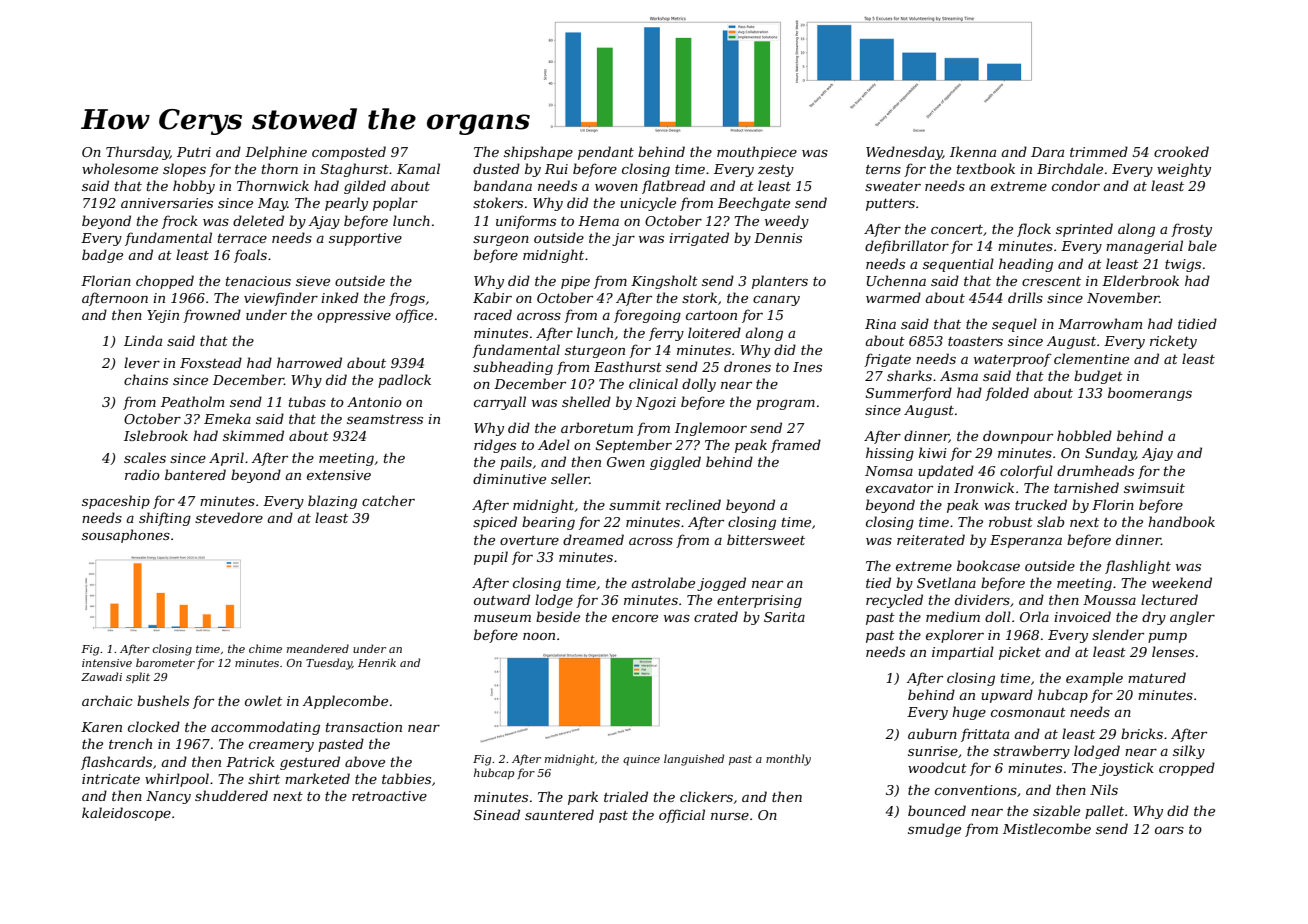 The image size is (1308, 924). I want to click on Putri, so click(194, 152).
